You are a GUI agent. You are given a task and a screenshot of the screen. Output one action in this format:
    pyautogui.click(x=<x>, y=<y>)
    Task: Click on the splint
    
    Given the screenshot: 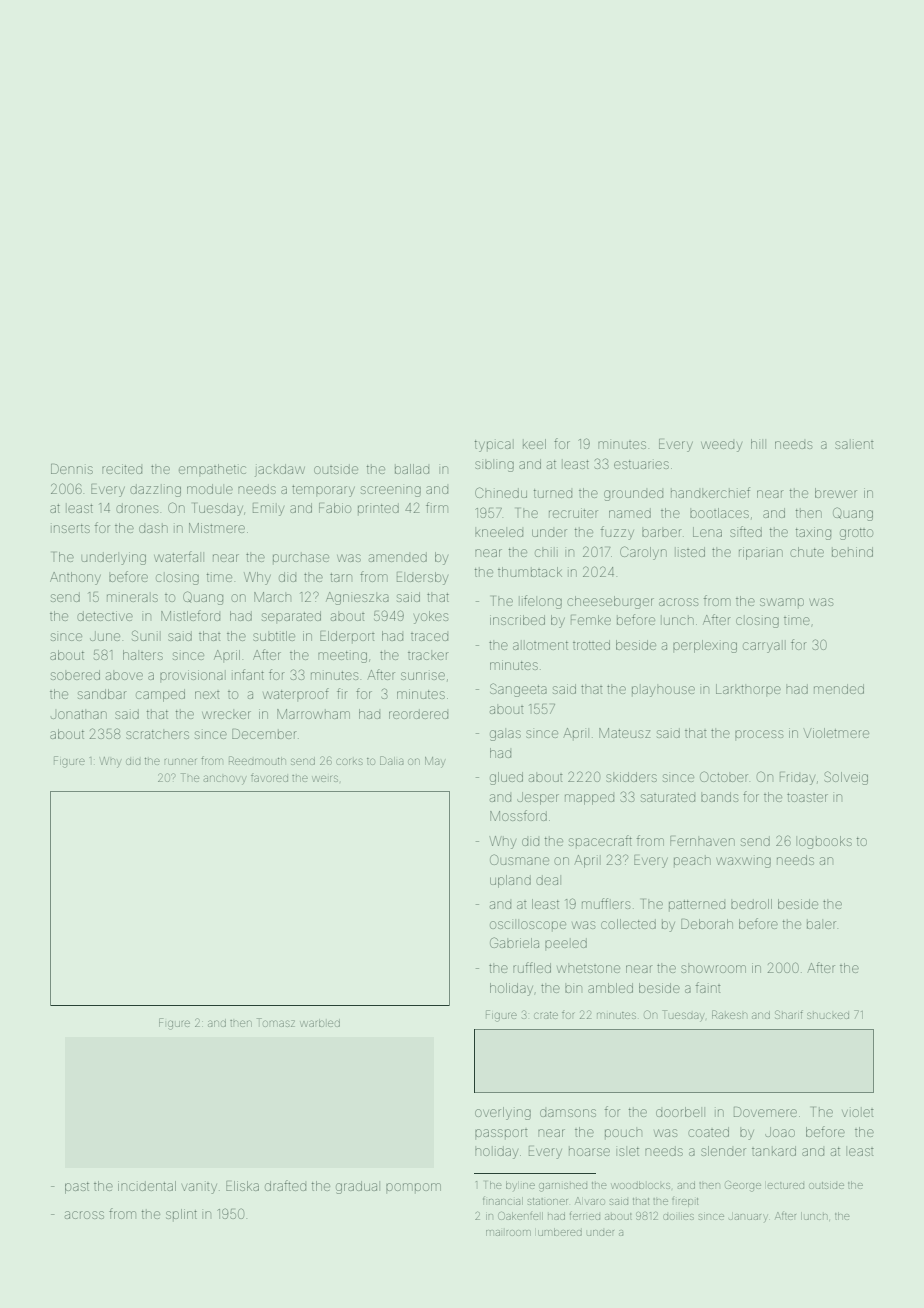 What is the action you would take?
    pyautogui.click(x=181, y=1214)
